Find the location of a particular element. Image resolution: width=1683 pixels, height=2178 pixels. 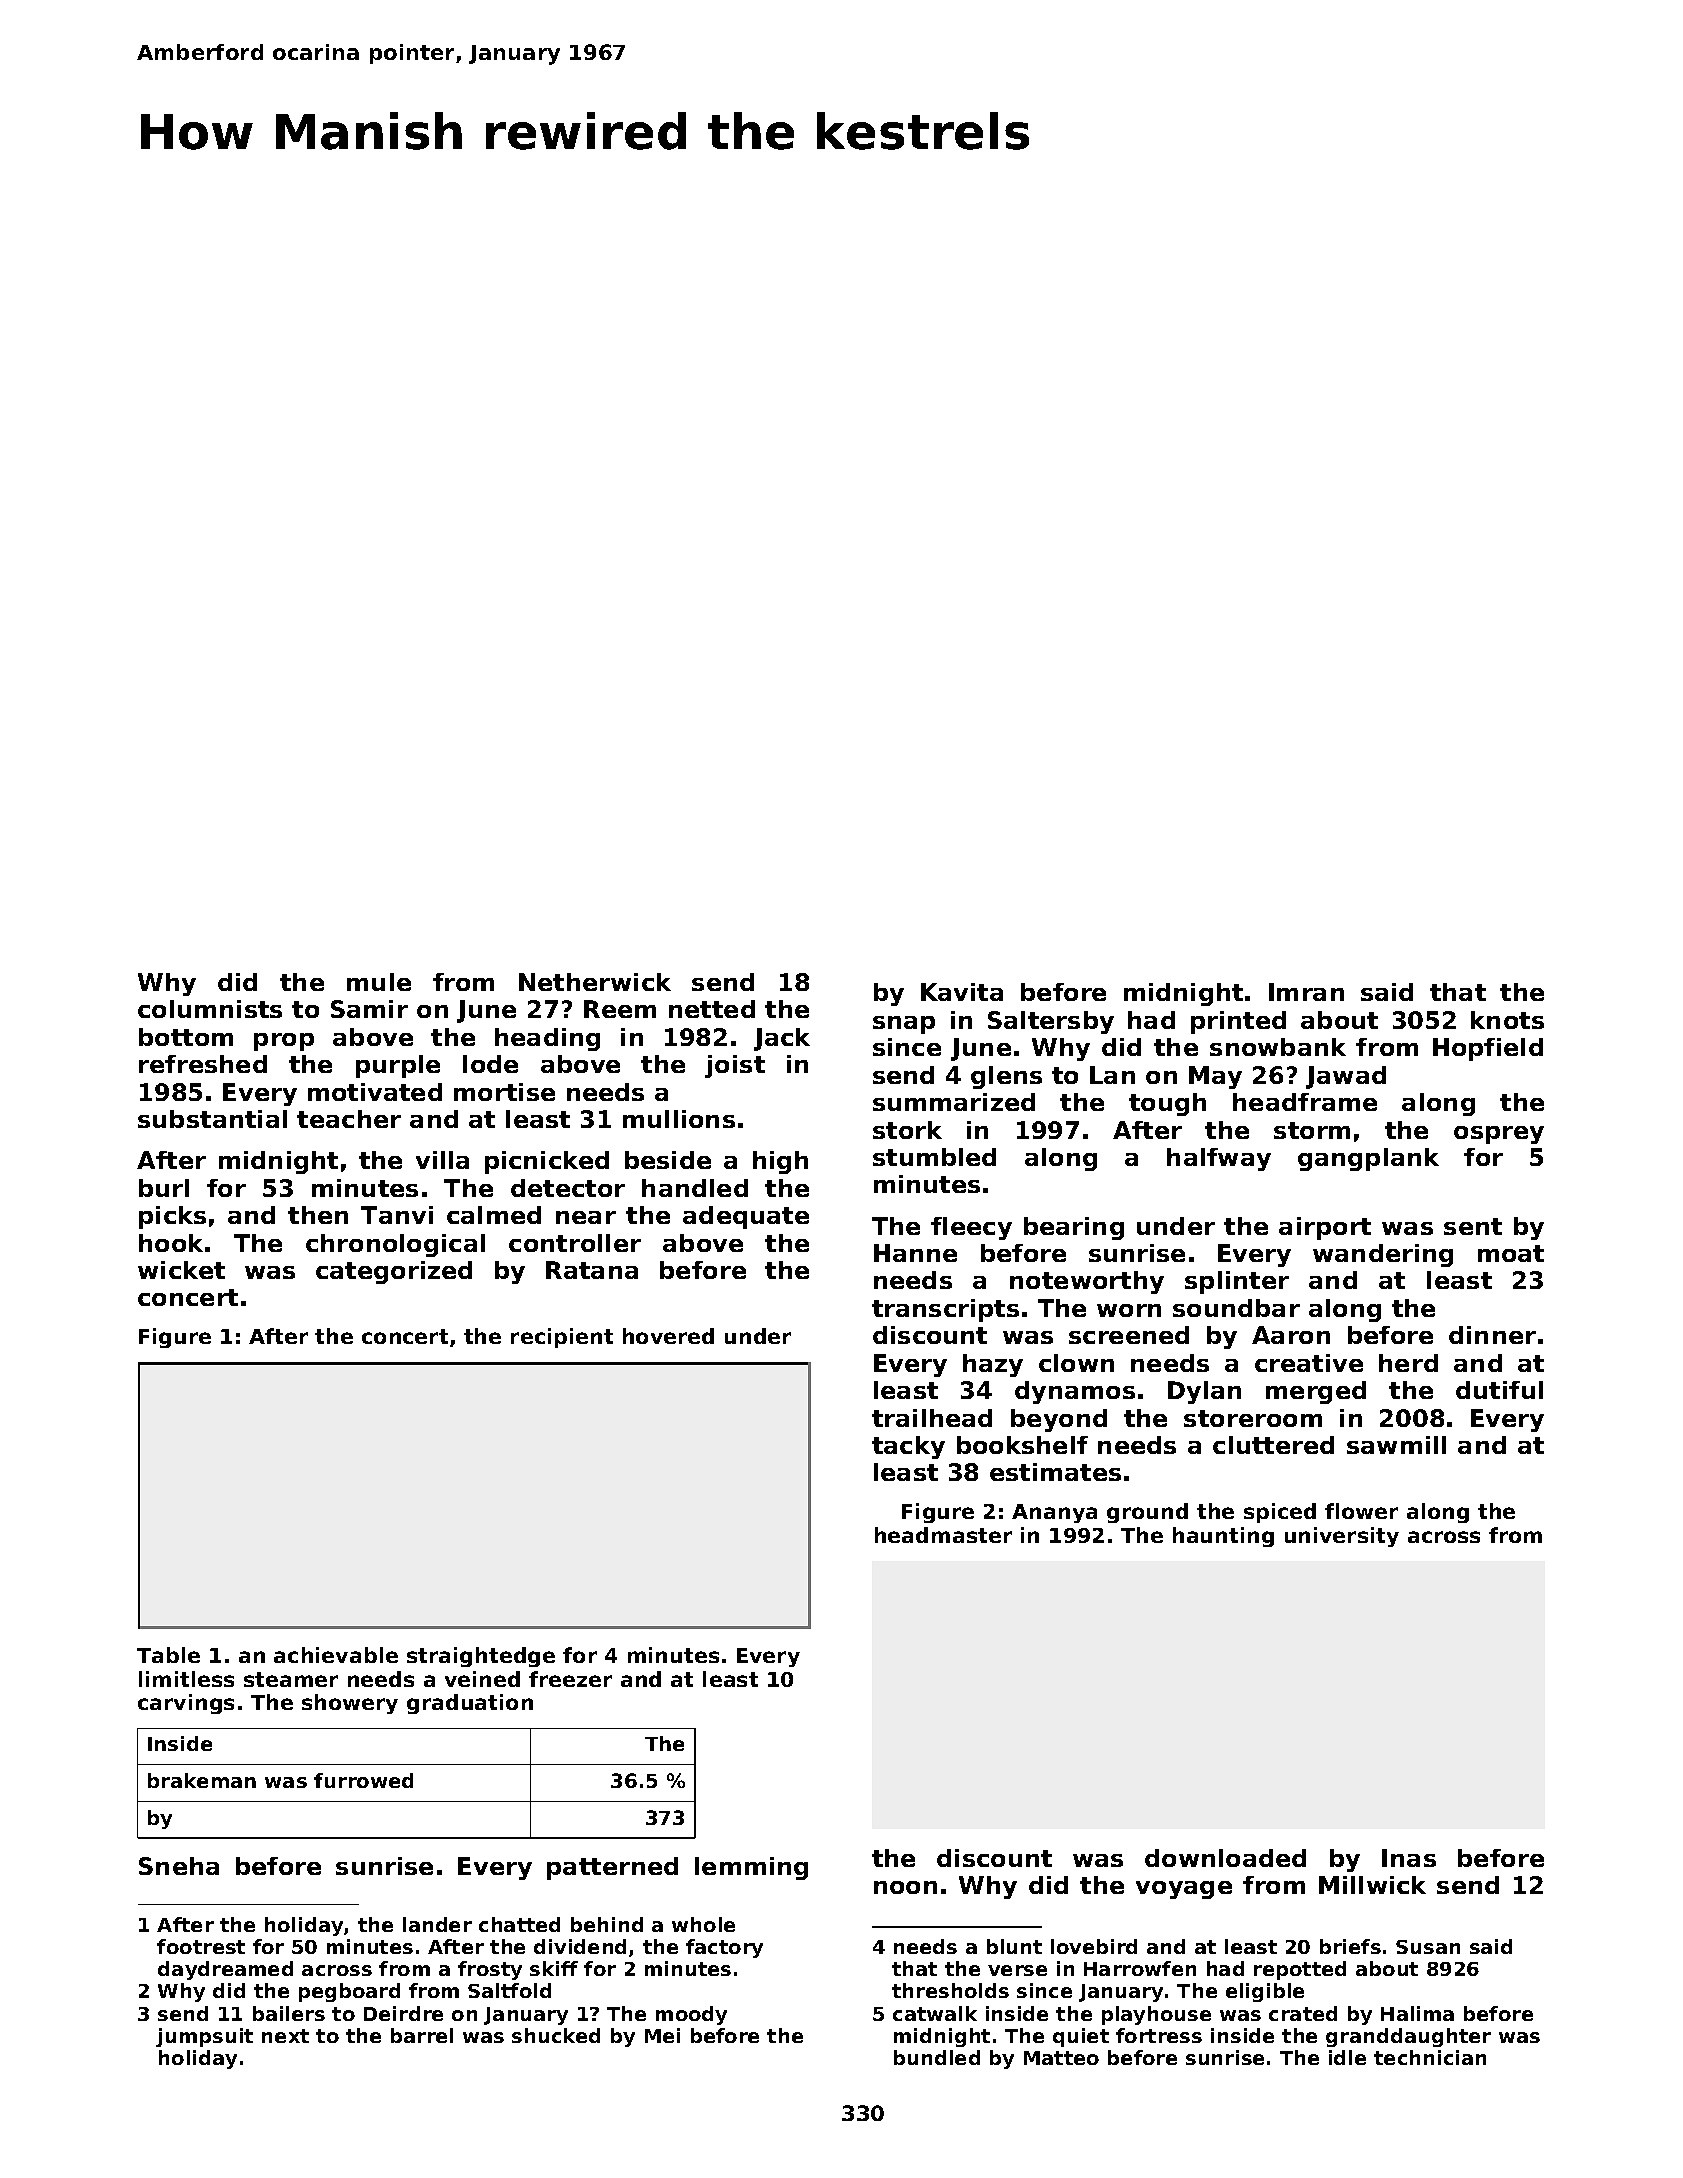

Tanvi is located at coordinates (397, 1215).
